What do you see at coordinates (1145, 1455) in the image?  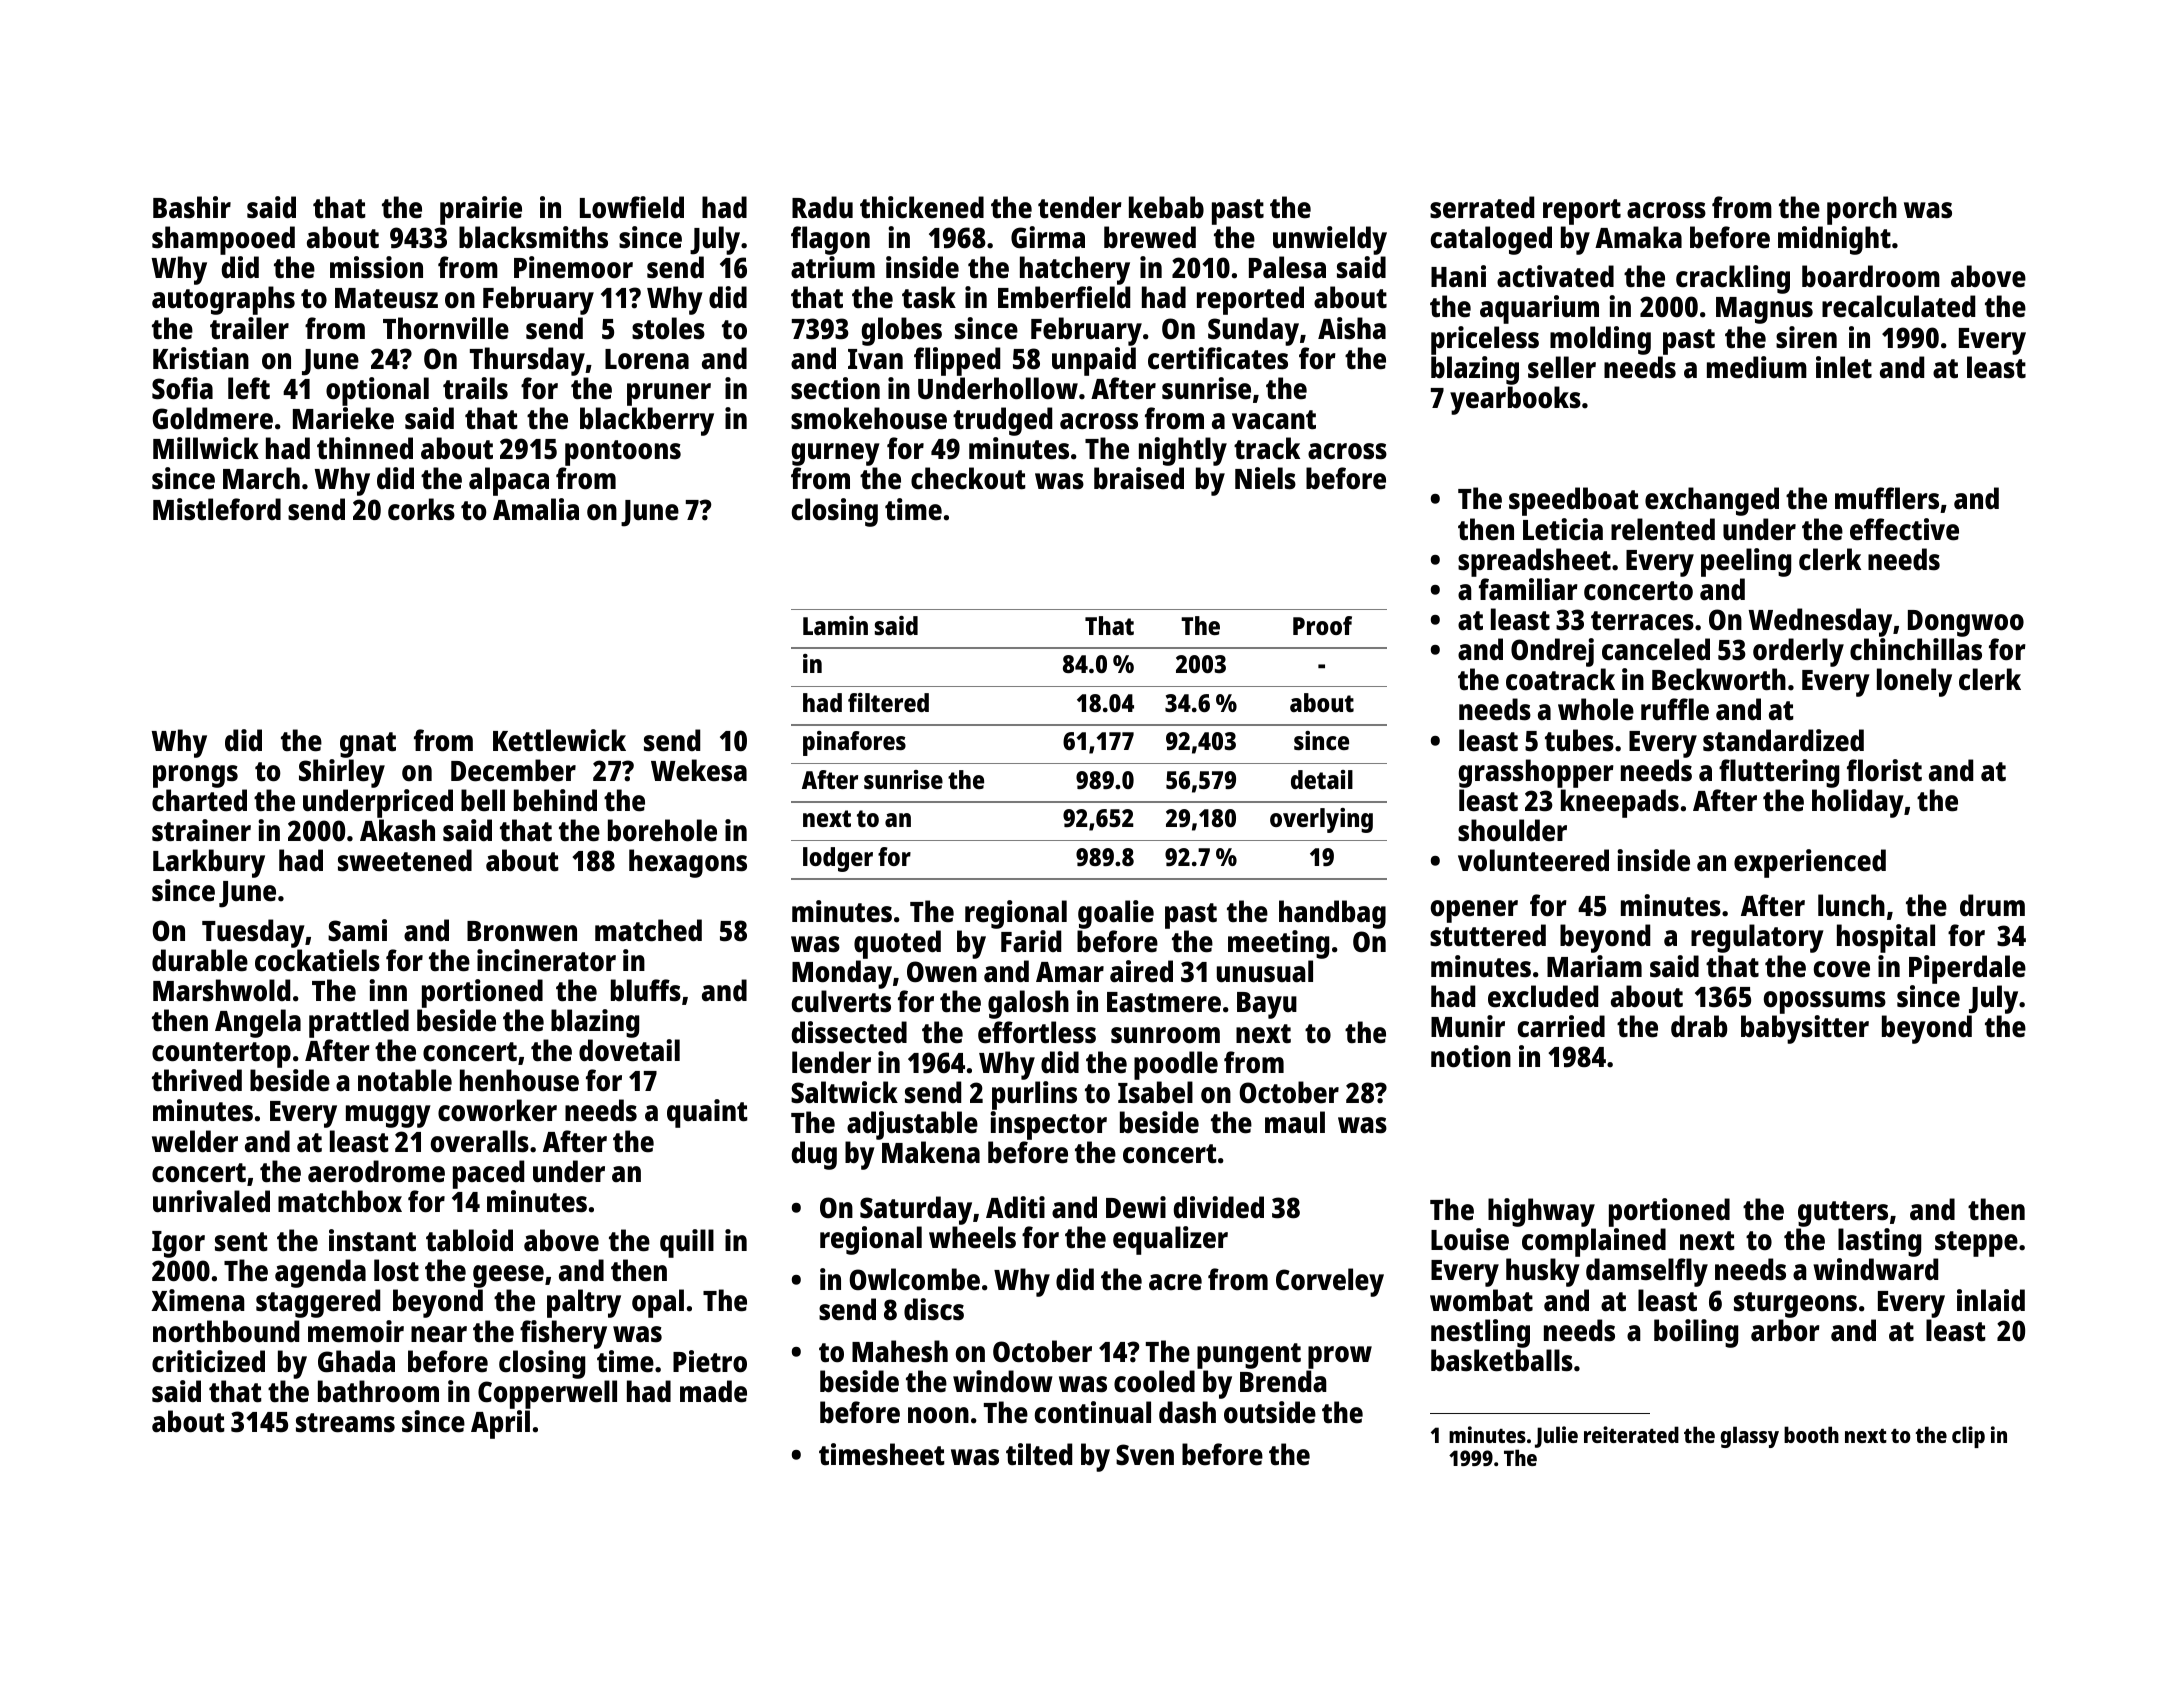 I see `Sven` at bounding box center [1145, 1455].
